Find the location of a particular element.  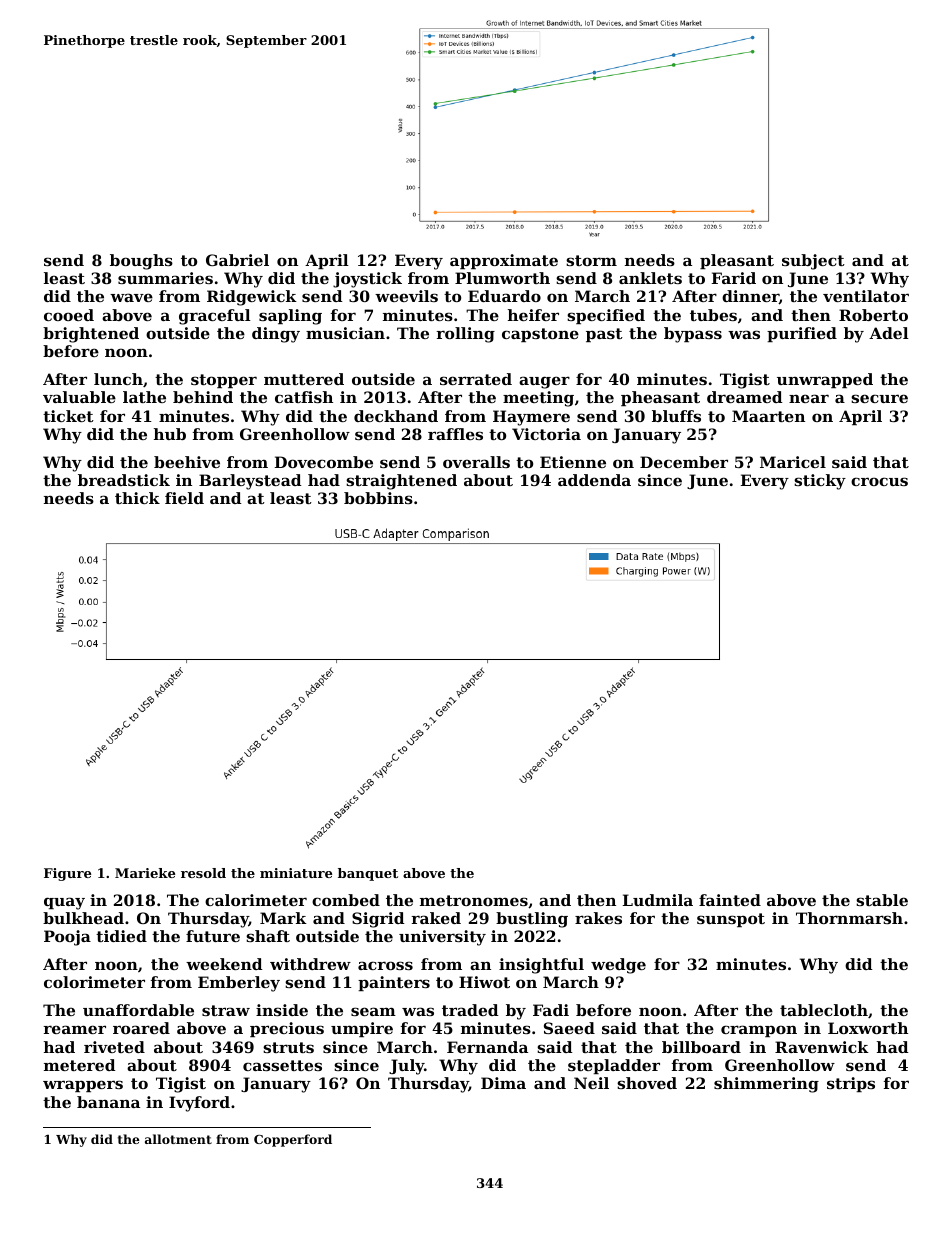

allotment is located at coordinates (178, 1139).
